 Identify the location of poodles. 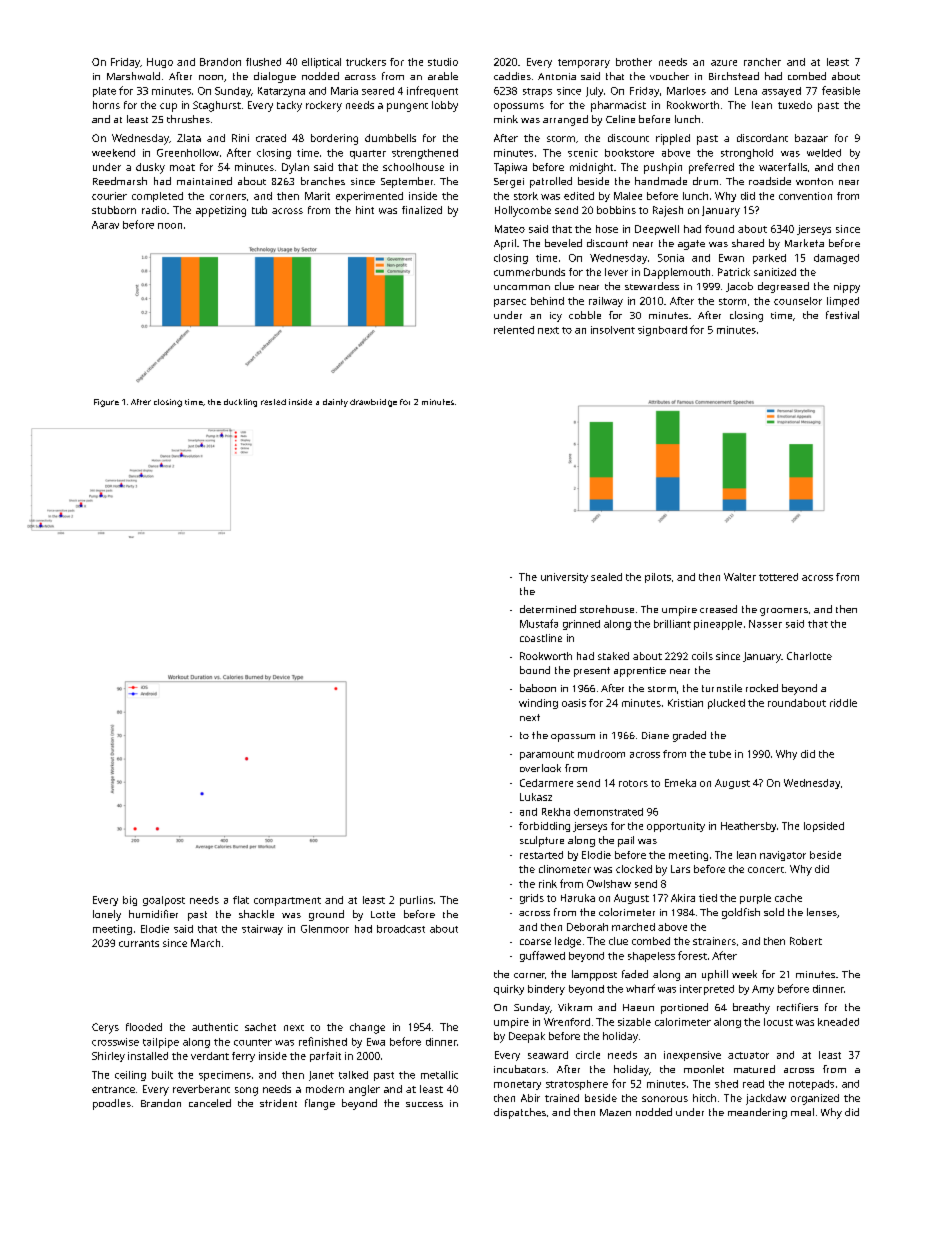
(112, 1104).
